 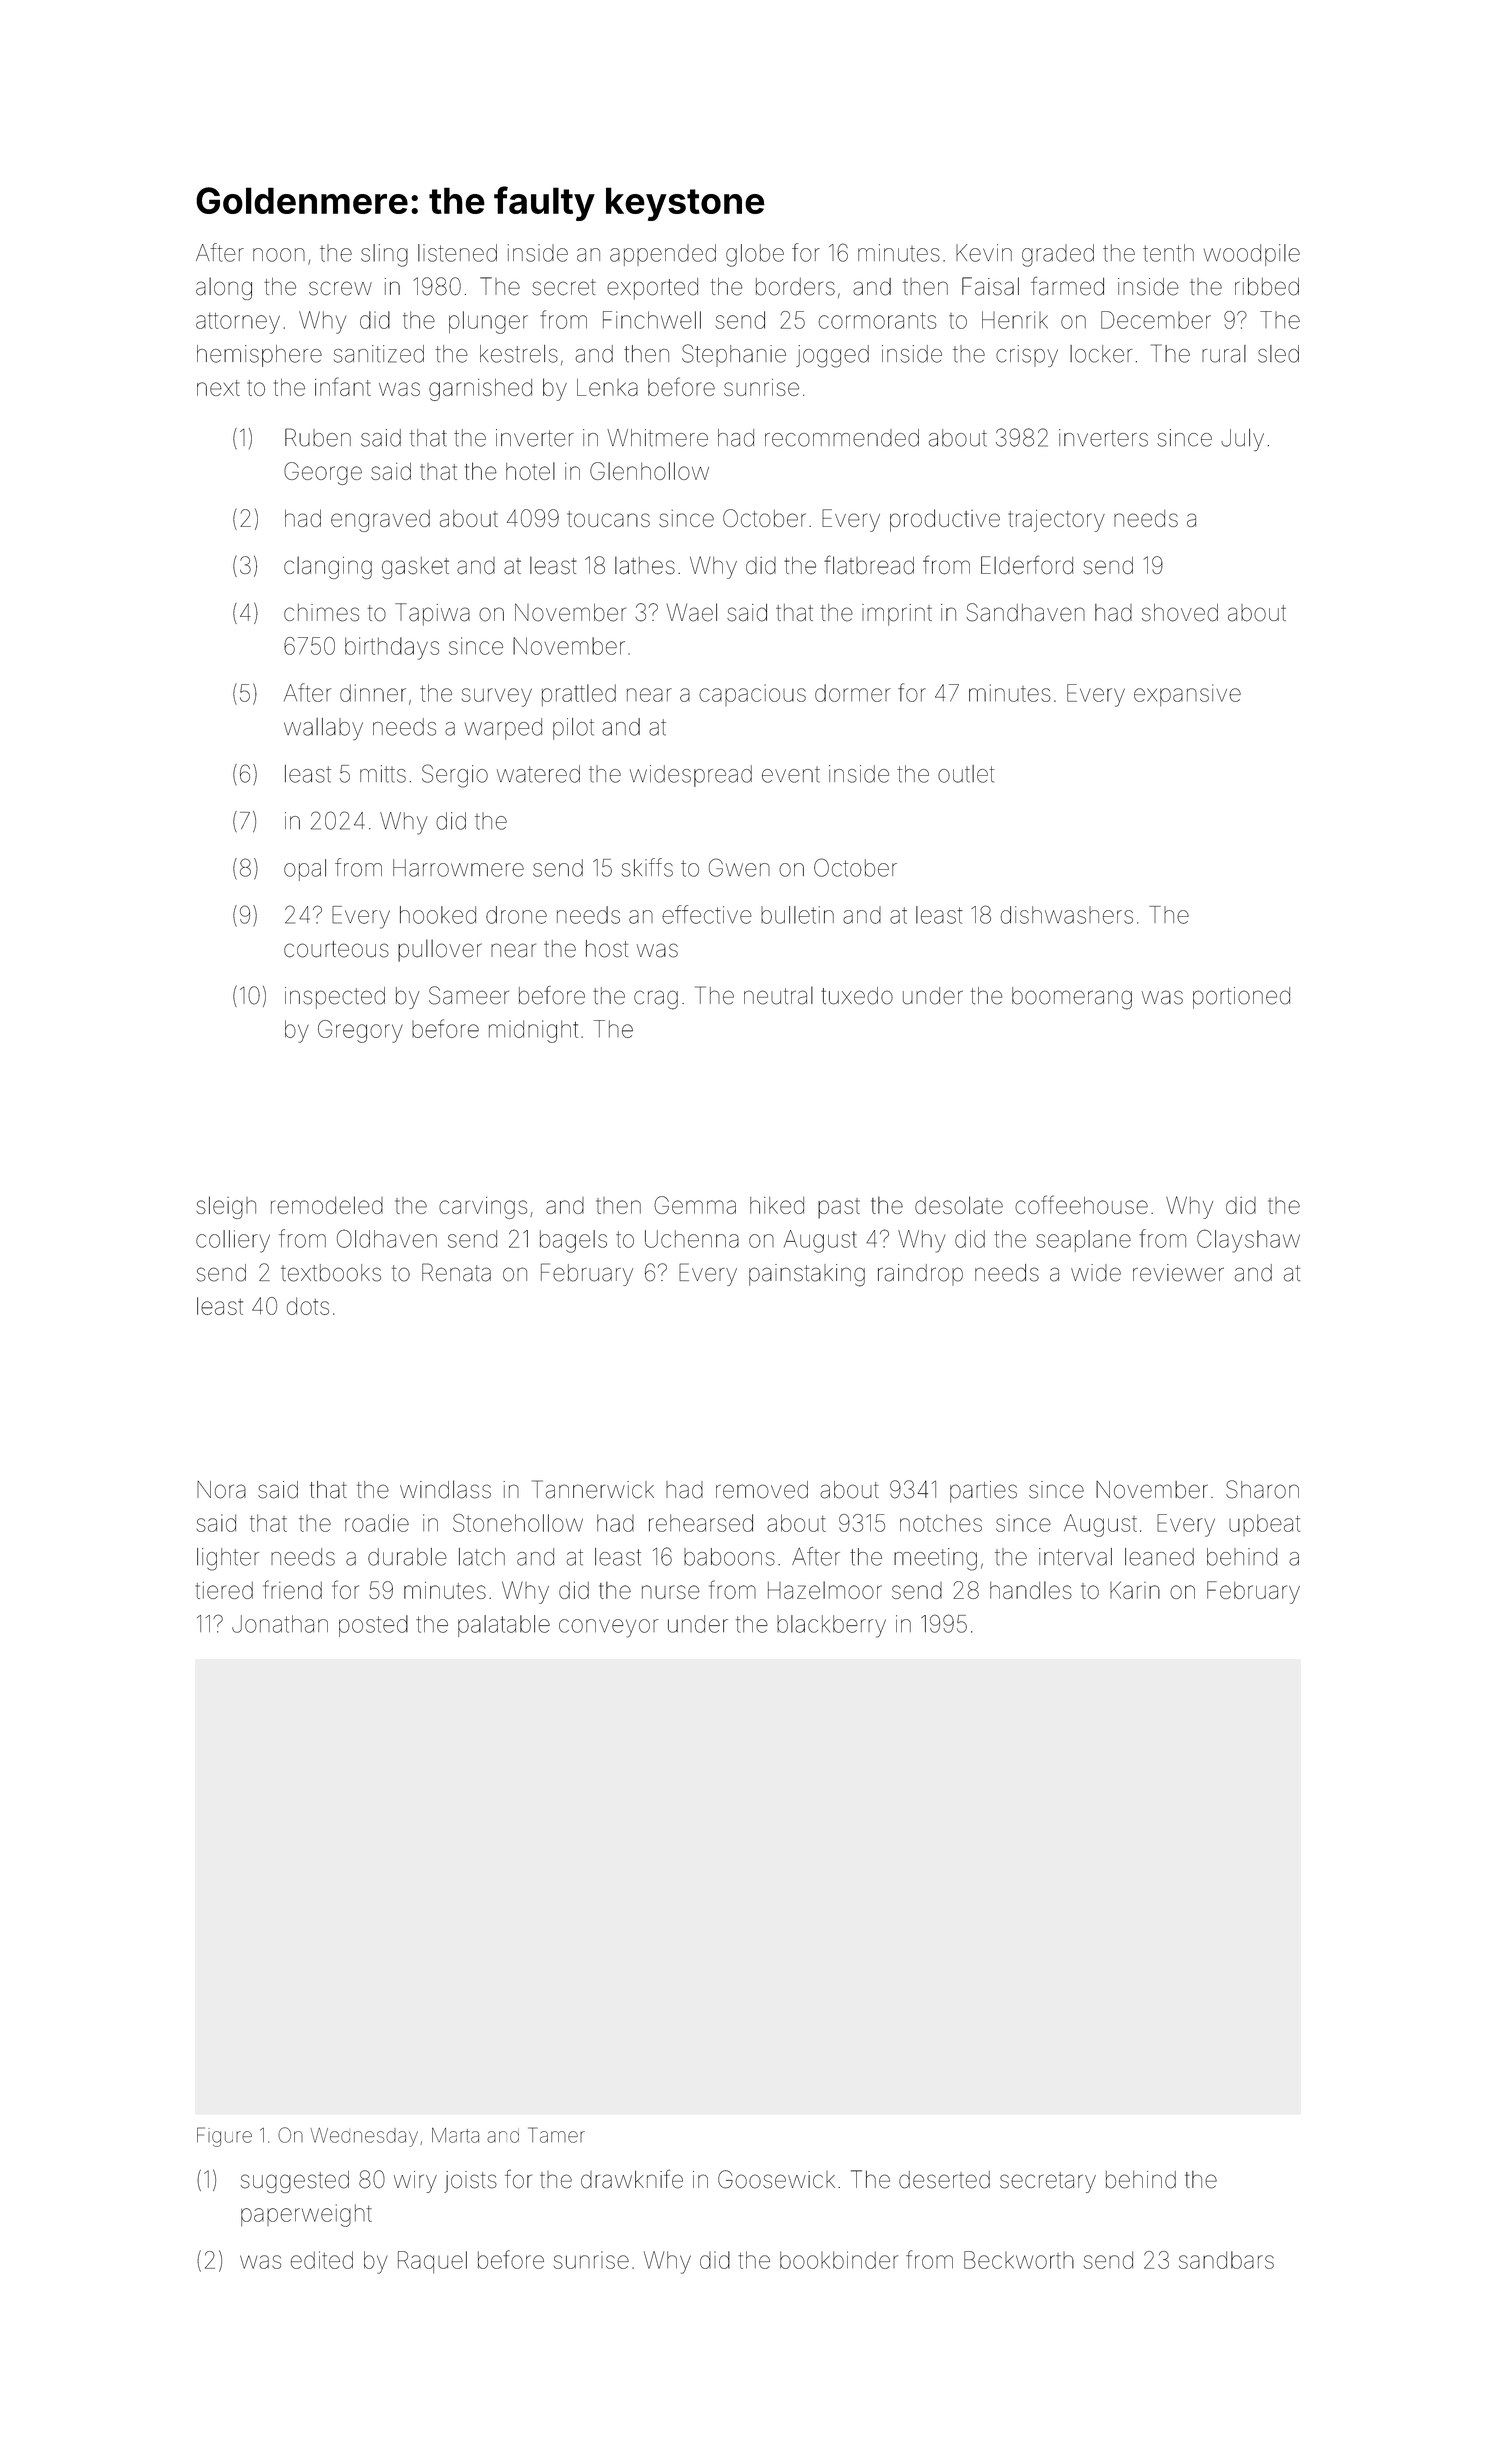 I want to click on graded, so click(x=1058, y=255).
